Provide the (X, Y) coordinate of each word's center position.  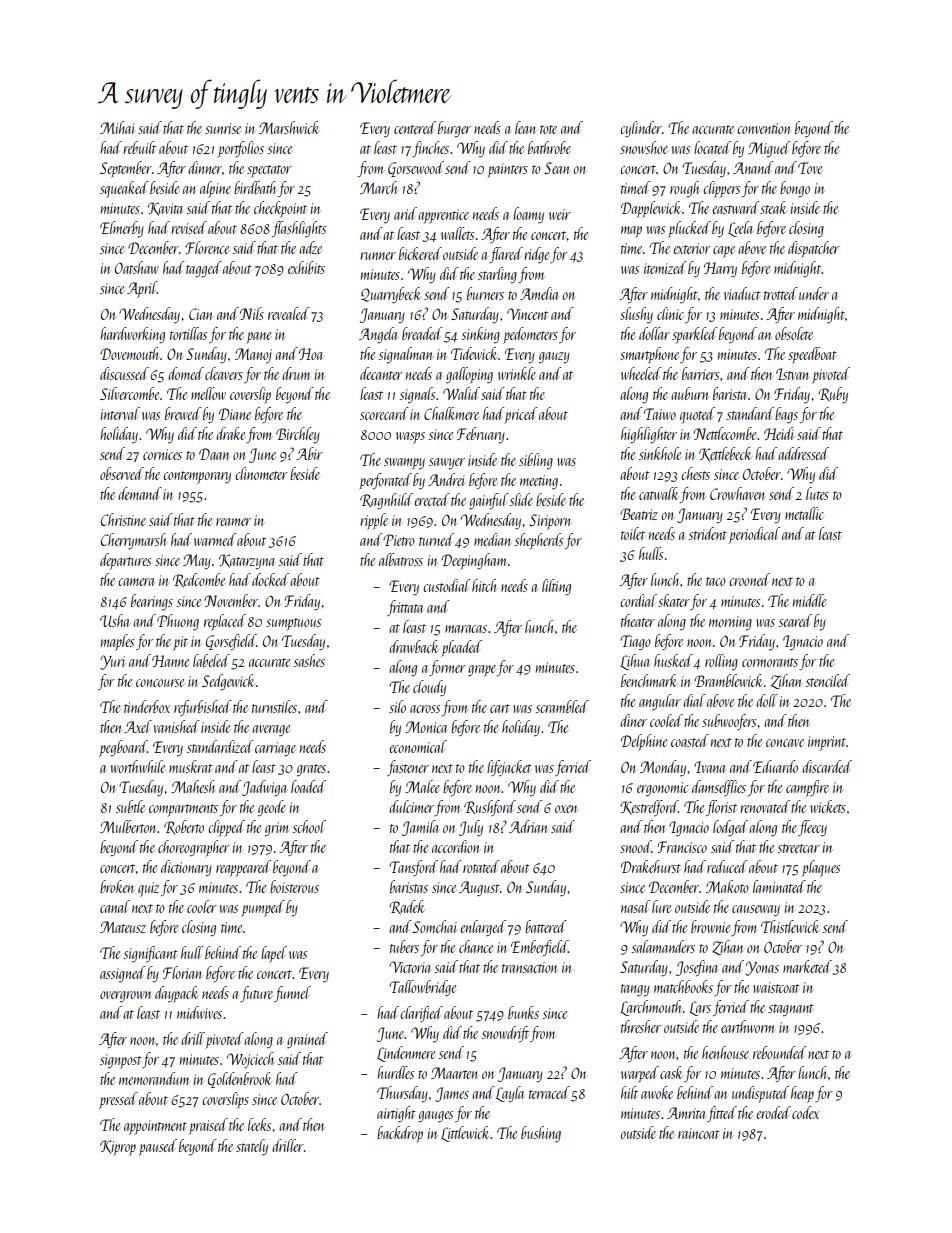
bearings (152, 602)
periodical (754, 535)
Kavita (165, 209)
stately (252, 1147)
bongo (795, 189)
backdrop (400, 1134)
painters (507, 170)
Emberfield (539, 948)
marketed (807, 966)
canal (115, 906)
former (447, 668)
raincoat (699, 1133)
